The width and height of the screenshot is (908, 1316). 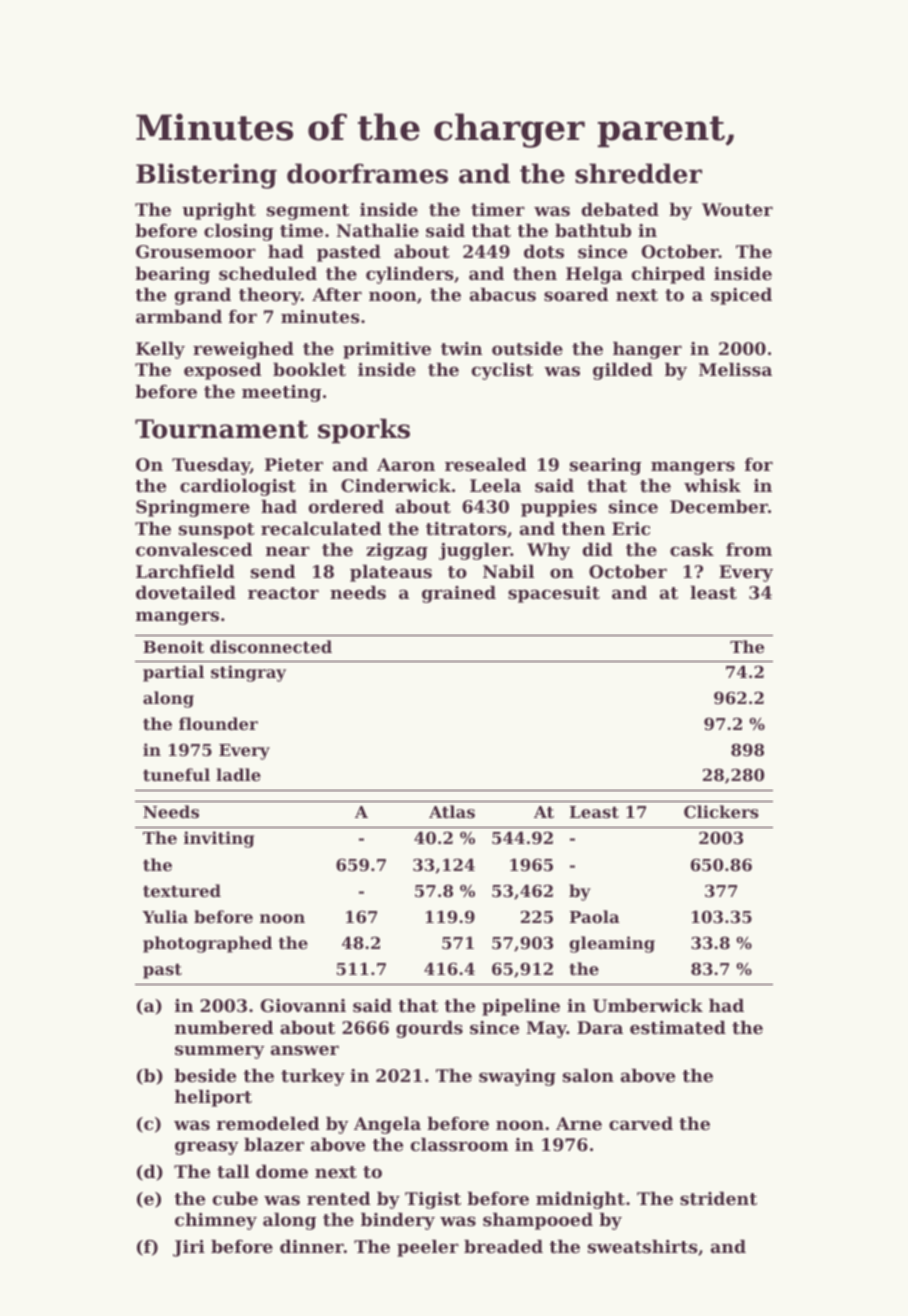 What do you see at coordinates (647, 350) in the screenshot?
I see `hanger` at bounding box center [647, 350].
